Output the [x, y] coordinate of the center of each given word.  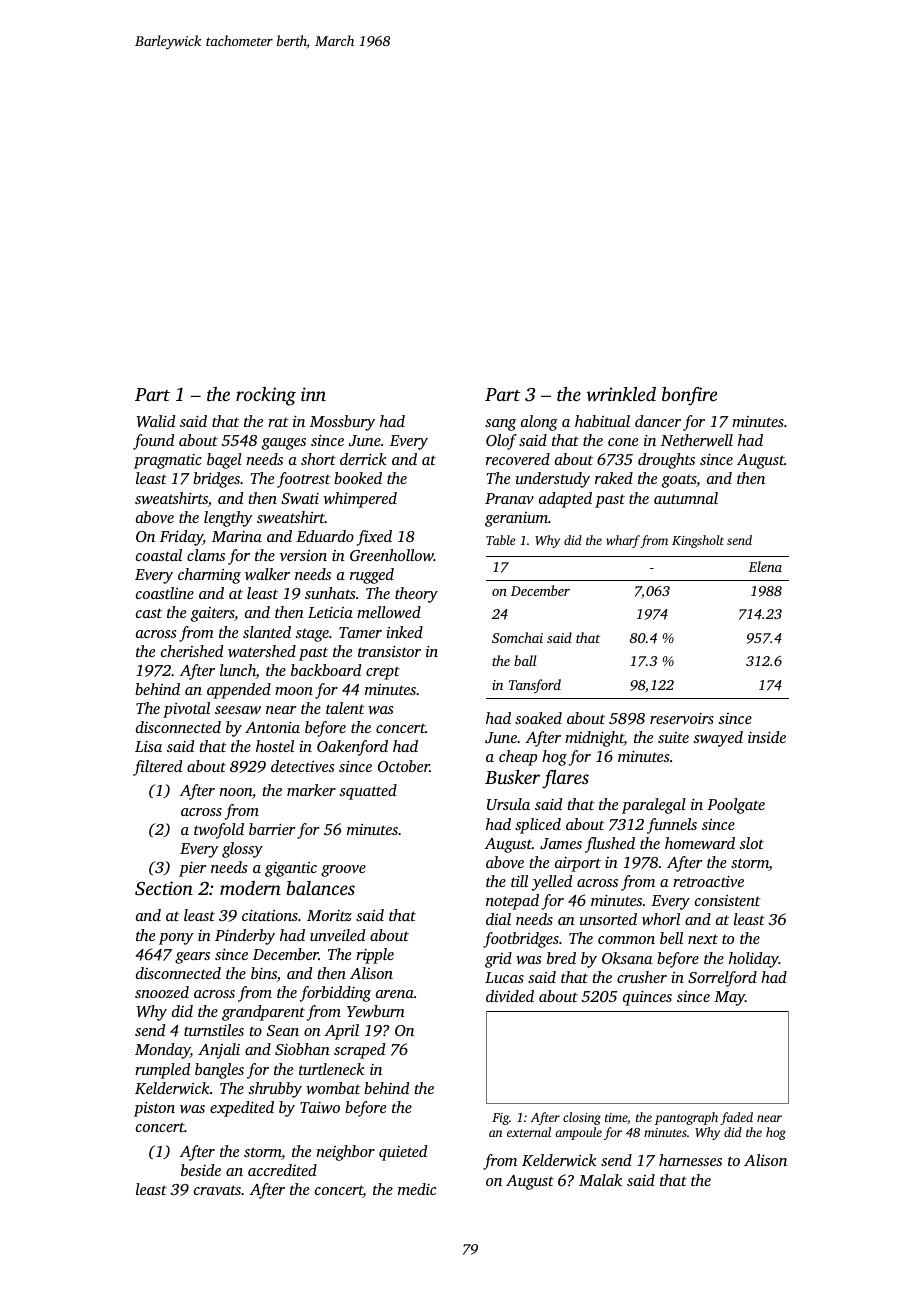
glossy [242, 850]
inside [767, 737]
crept [383, 673]
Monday [162, 1051]
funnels [672, 826]
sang [500, 425]
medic [417, 1189]
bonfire [689, 396]
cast [149, 613]
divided [510, 996]
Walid [155, 421]
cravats [217, 1190]
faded [736, 1118]
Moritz [329, 915]
